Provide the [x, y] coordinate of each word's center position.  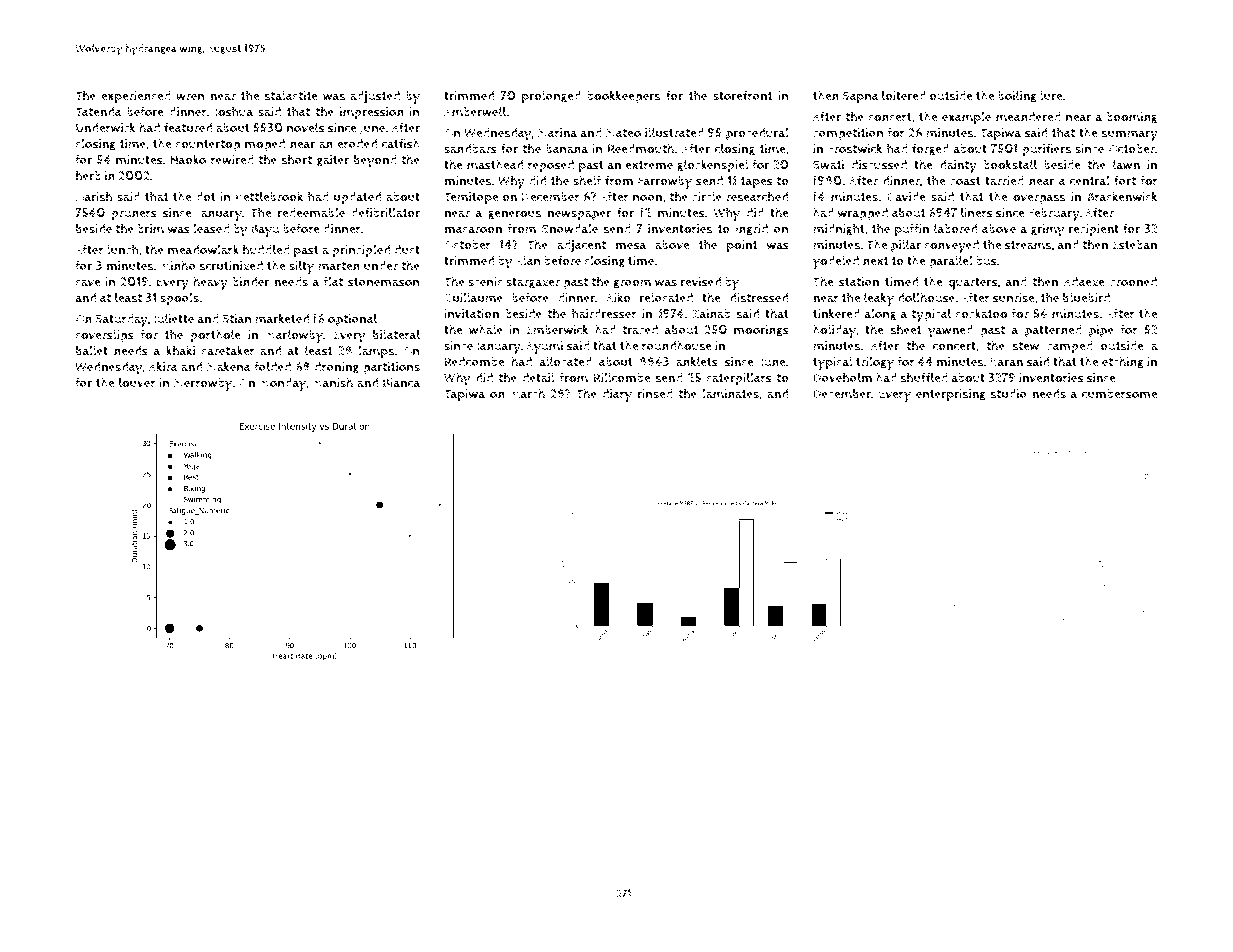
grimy [1047, 230]
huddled [266, 249]
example [966, 118]
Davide [906, 196]
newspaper [579, 215]
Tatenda [98, 111]
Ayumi [544, 347]
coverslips [104, 336]
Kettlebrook [269, 196]
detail [538, 377]
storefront [742, 96]
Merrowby [203, 384]
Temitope [471, 198]
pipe [1101, 331]
